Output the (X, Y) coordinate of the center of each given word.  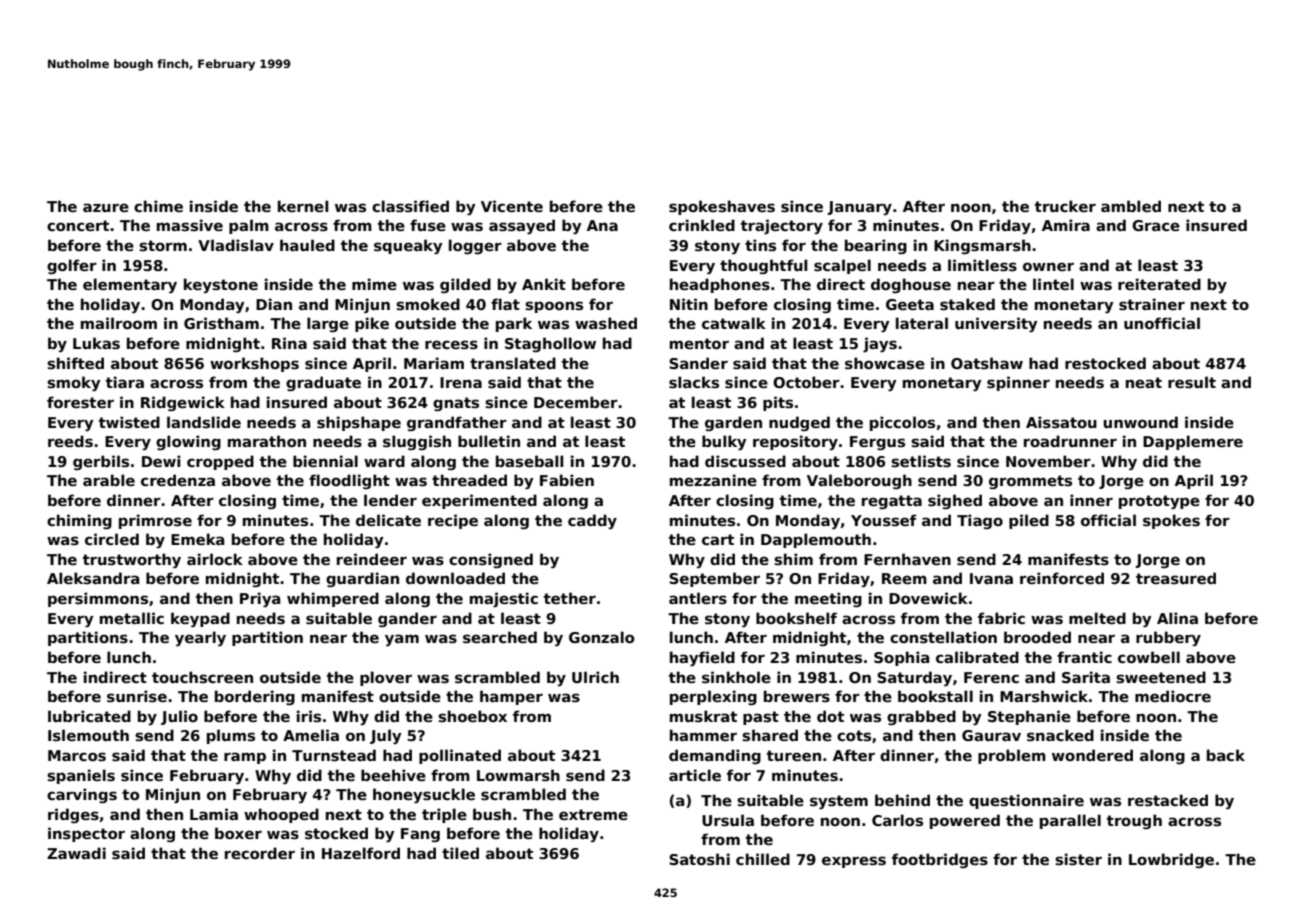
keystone (221, 285)
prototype (1159, 502)
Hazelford (361, 853)
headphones (720, 285)
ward (384, 461)
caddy (592, 521)
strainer (1152, 304)
